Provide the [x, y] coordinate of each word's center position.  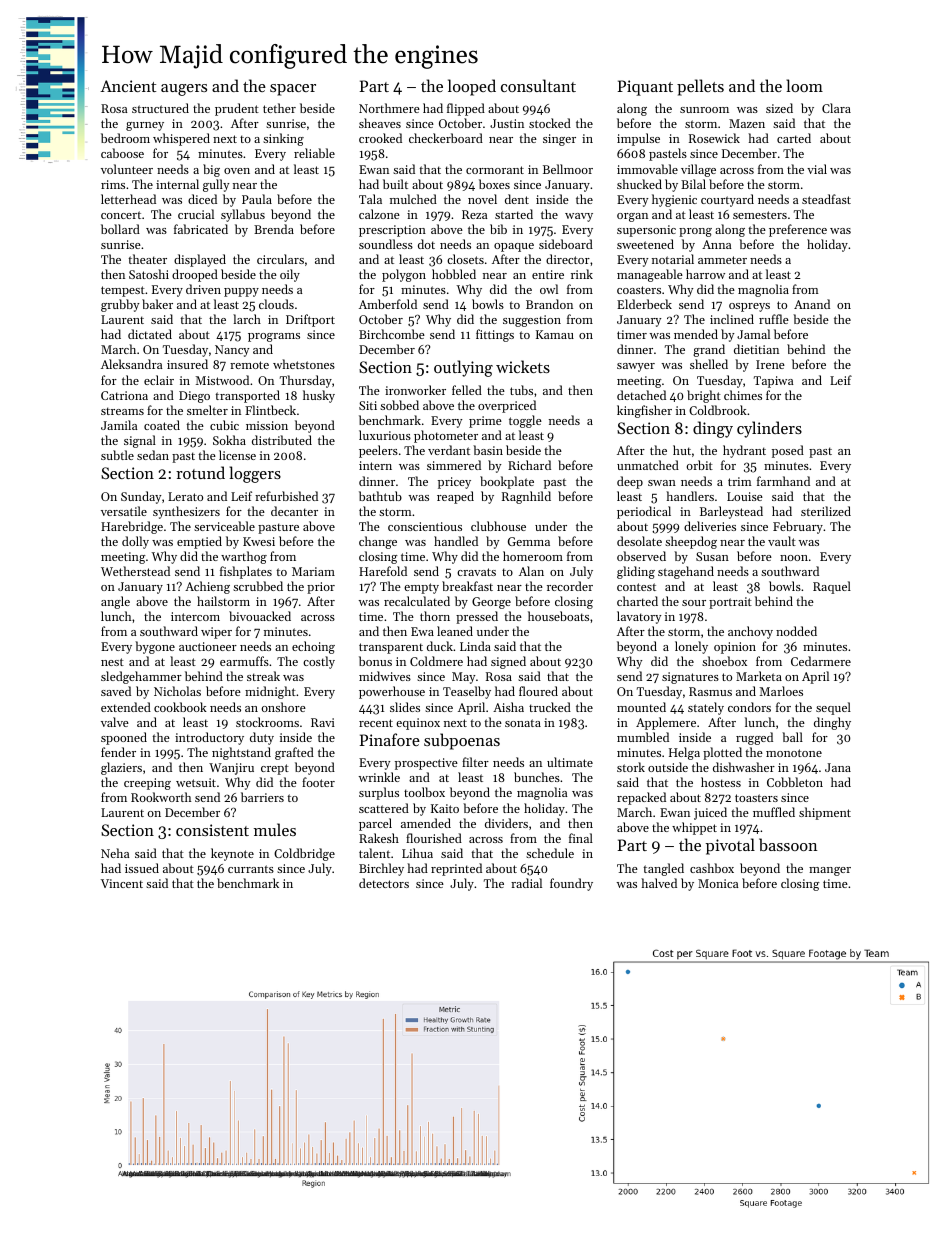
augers [184, 90]
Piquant [645, 88]
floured [538, 691]
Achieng [207, 587]
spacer [293, 90]
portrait [730, 603]
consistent [212, 830]
